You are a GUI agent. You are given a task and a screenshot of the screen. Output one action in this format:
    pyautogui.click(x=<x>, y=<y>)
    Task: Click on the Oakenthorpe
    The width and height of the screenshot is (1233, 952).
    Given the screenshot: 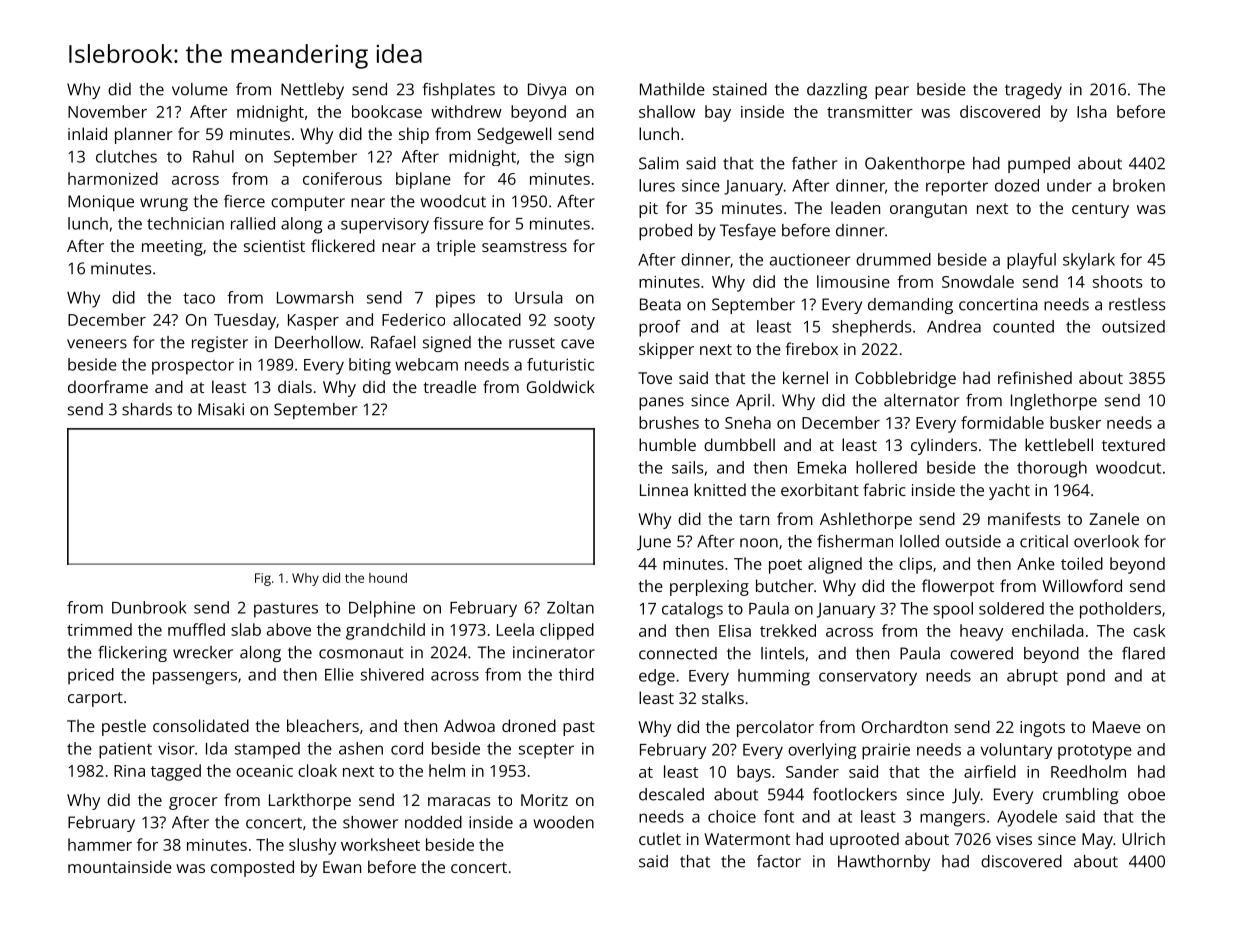 What is the action you would take?
    pyautogui.click(x=915, y=165)
